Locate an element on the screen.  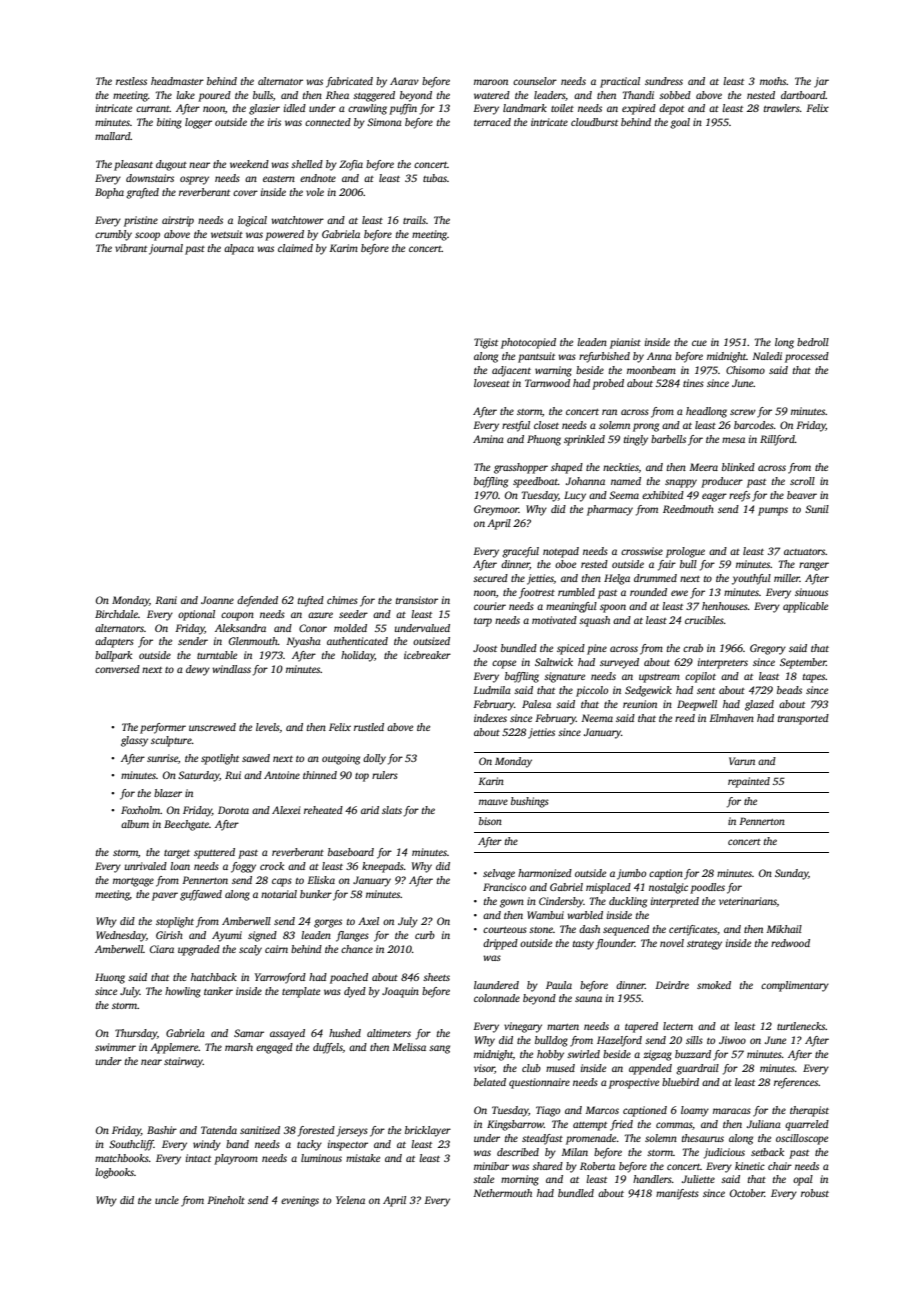
jar is located at coordinates (821, 82).
